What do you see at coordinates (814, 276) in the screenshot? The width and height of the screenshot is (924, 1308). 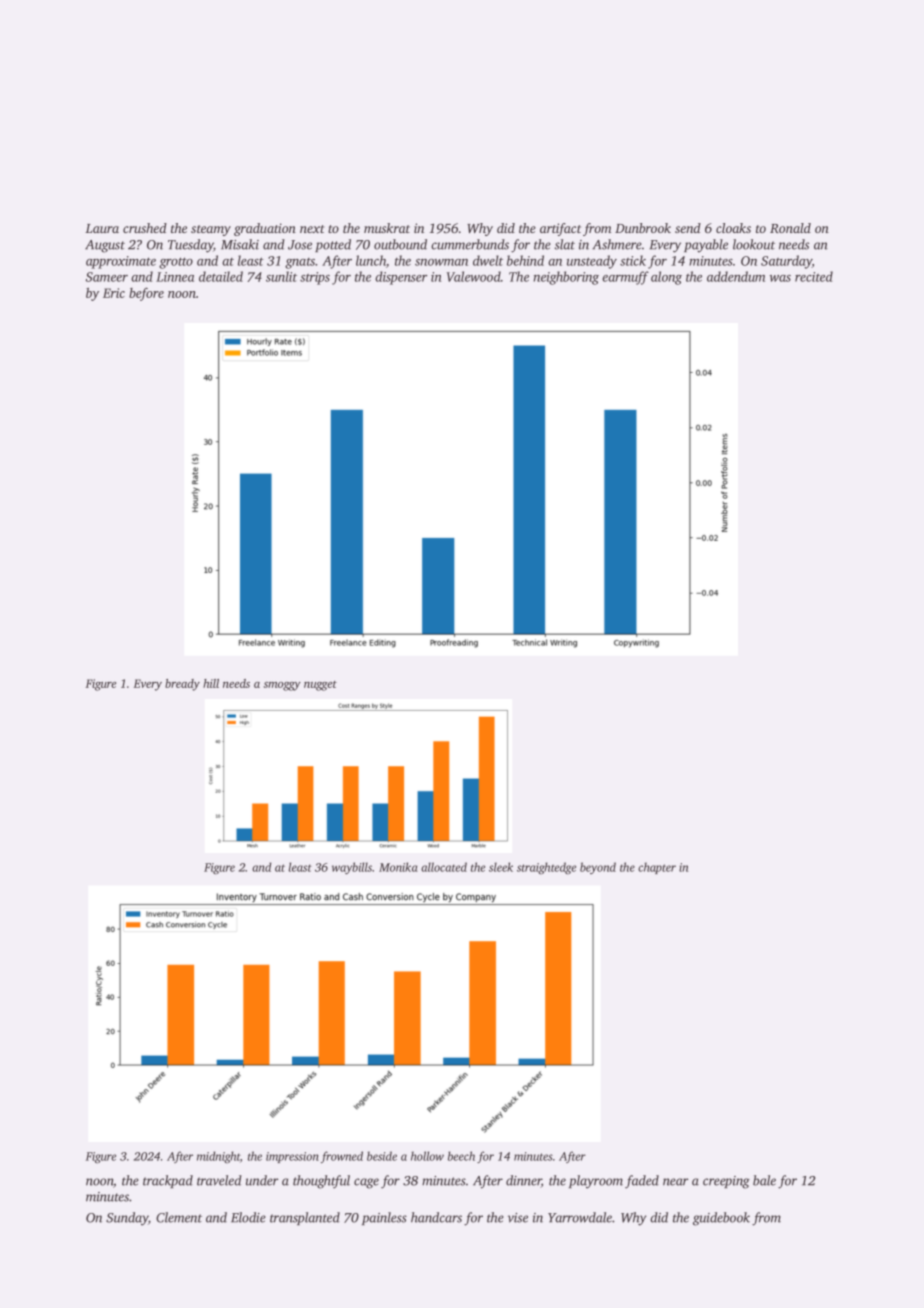 I see `recited` at bounding box center [814, 276].
